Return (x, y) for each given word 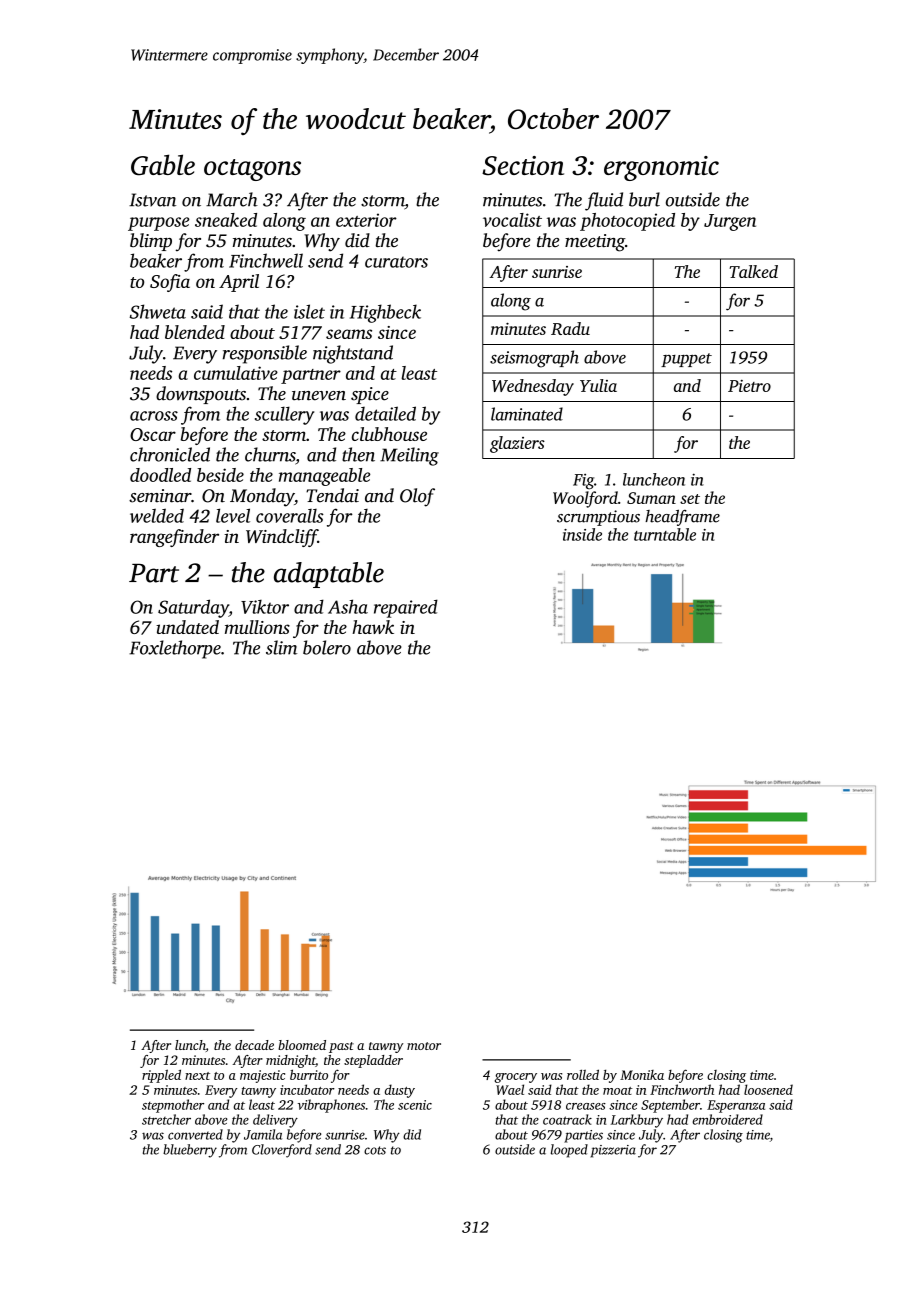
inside (582, 534)
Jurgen (730, 222)
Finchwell (266, 260)
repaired (406, 608)
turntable (665, 534)
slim (281, 647)
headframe (682, 518)
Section (523, 166)
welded (157, 515)
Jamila (263, 1134)
